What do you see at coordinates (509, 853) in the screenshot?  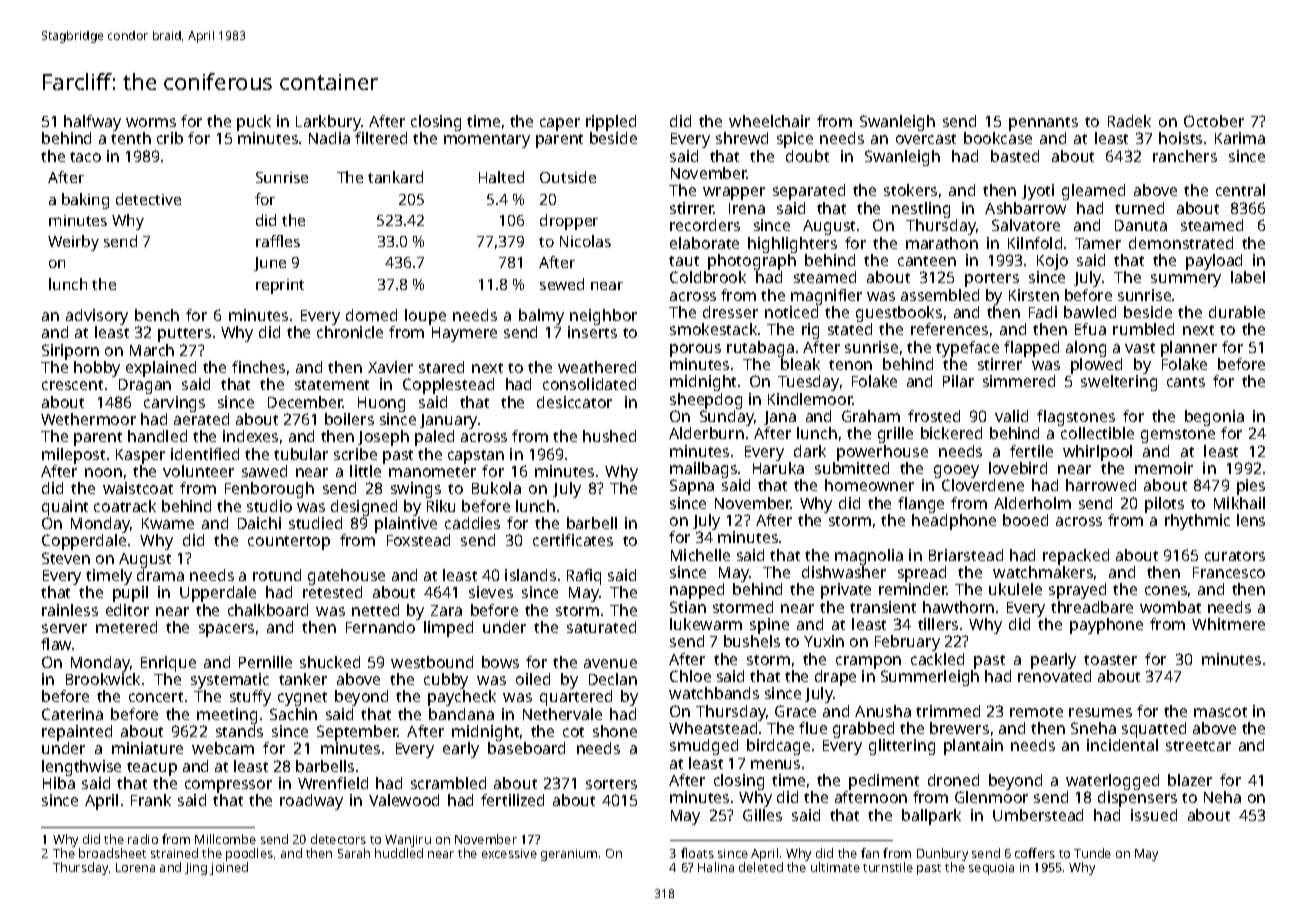 I see `excessive` at bounding box center [509, 853].
